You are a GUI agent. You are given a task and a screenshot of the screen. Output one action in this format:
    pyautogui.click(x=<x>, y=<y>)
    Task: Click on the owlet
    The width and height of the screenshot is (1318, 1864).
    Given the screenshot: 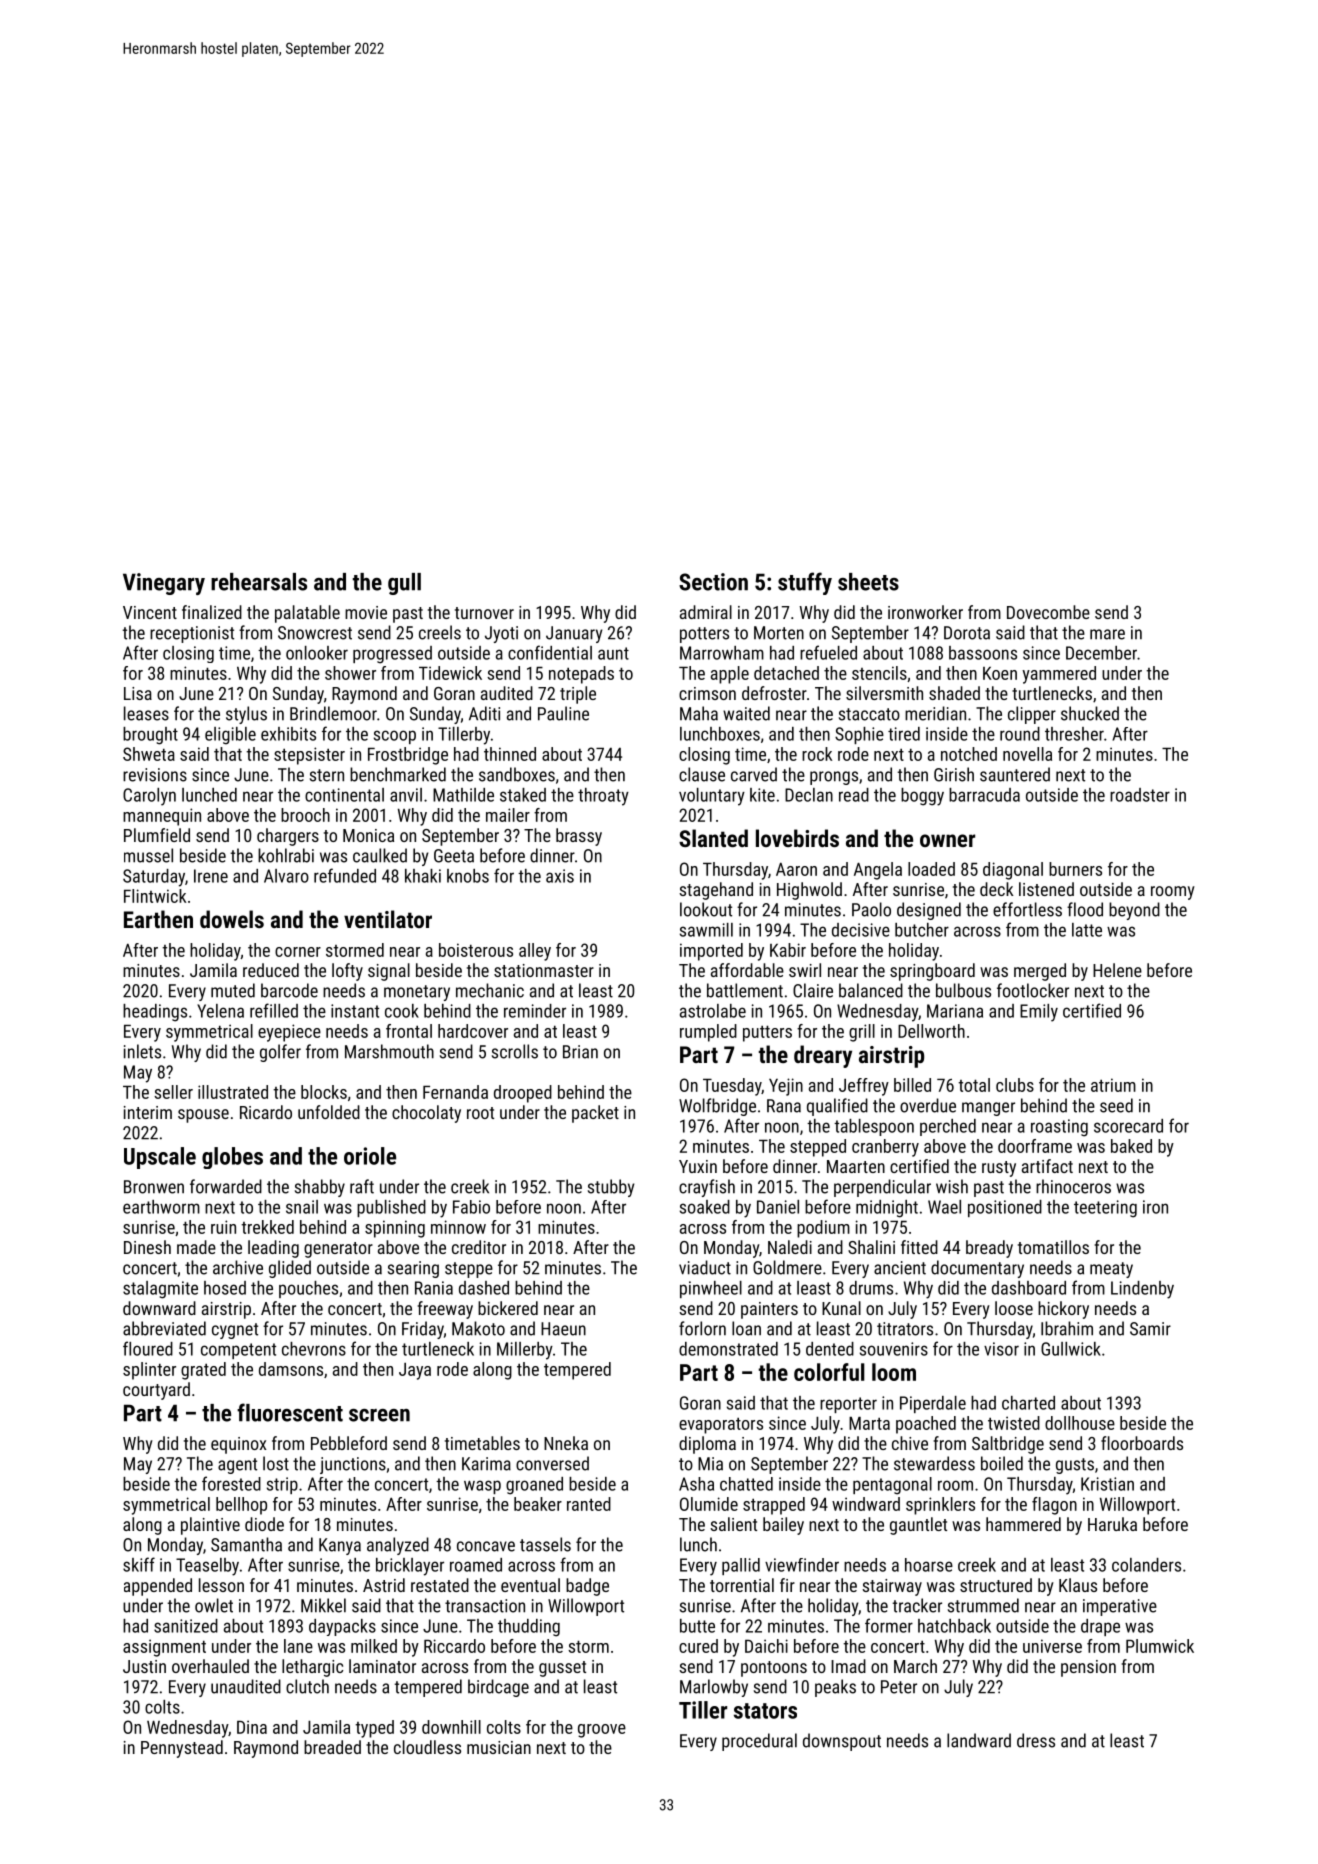 What is the action you would take?
    pyautogui.click(x=214, y=1605)
